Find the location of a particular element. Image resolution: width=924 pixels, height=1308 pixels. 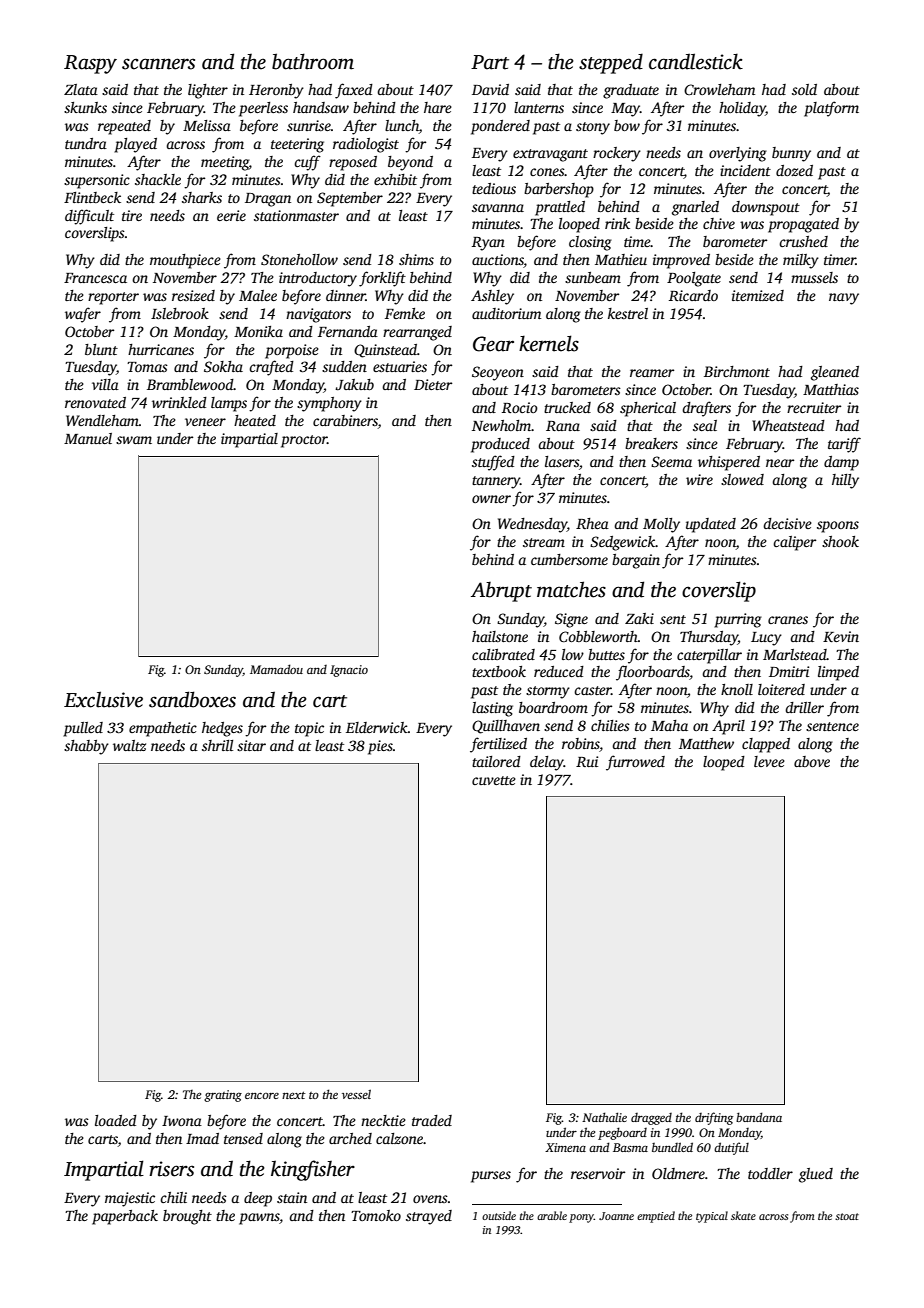

scanners is located at coordinates (158, 64).
